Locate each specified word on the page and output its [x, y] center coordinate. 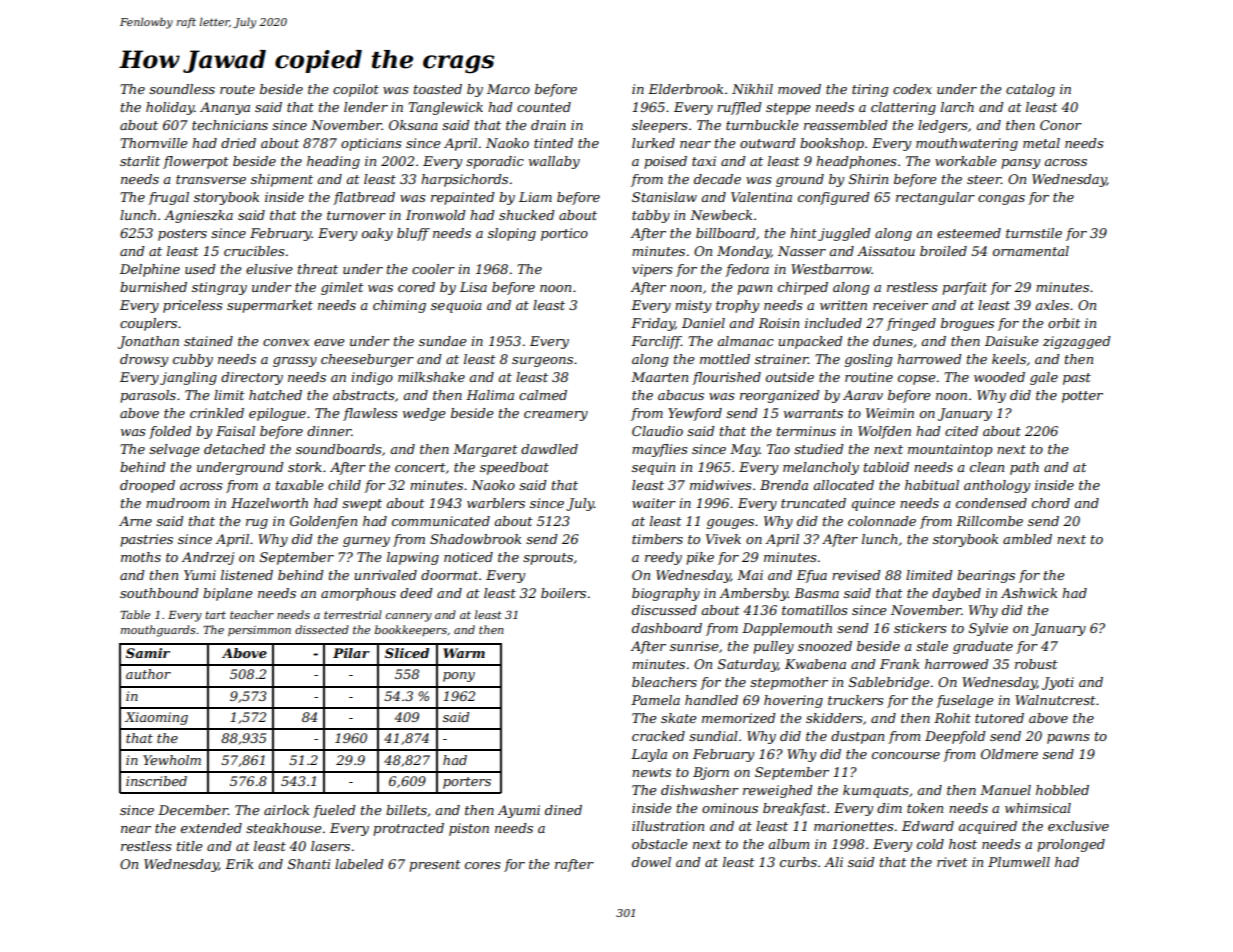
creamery [556, 416]
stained [208, 341]
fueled [334, 811]
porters [467, 783]
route [237, 89]
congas [1001, 200]
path [1024, 468]
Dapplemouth [787, 629]
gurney [366, 542]
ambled [1027, 539]
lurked [653, 143]
